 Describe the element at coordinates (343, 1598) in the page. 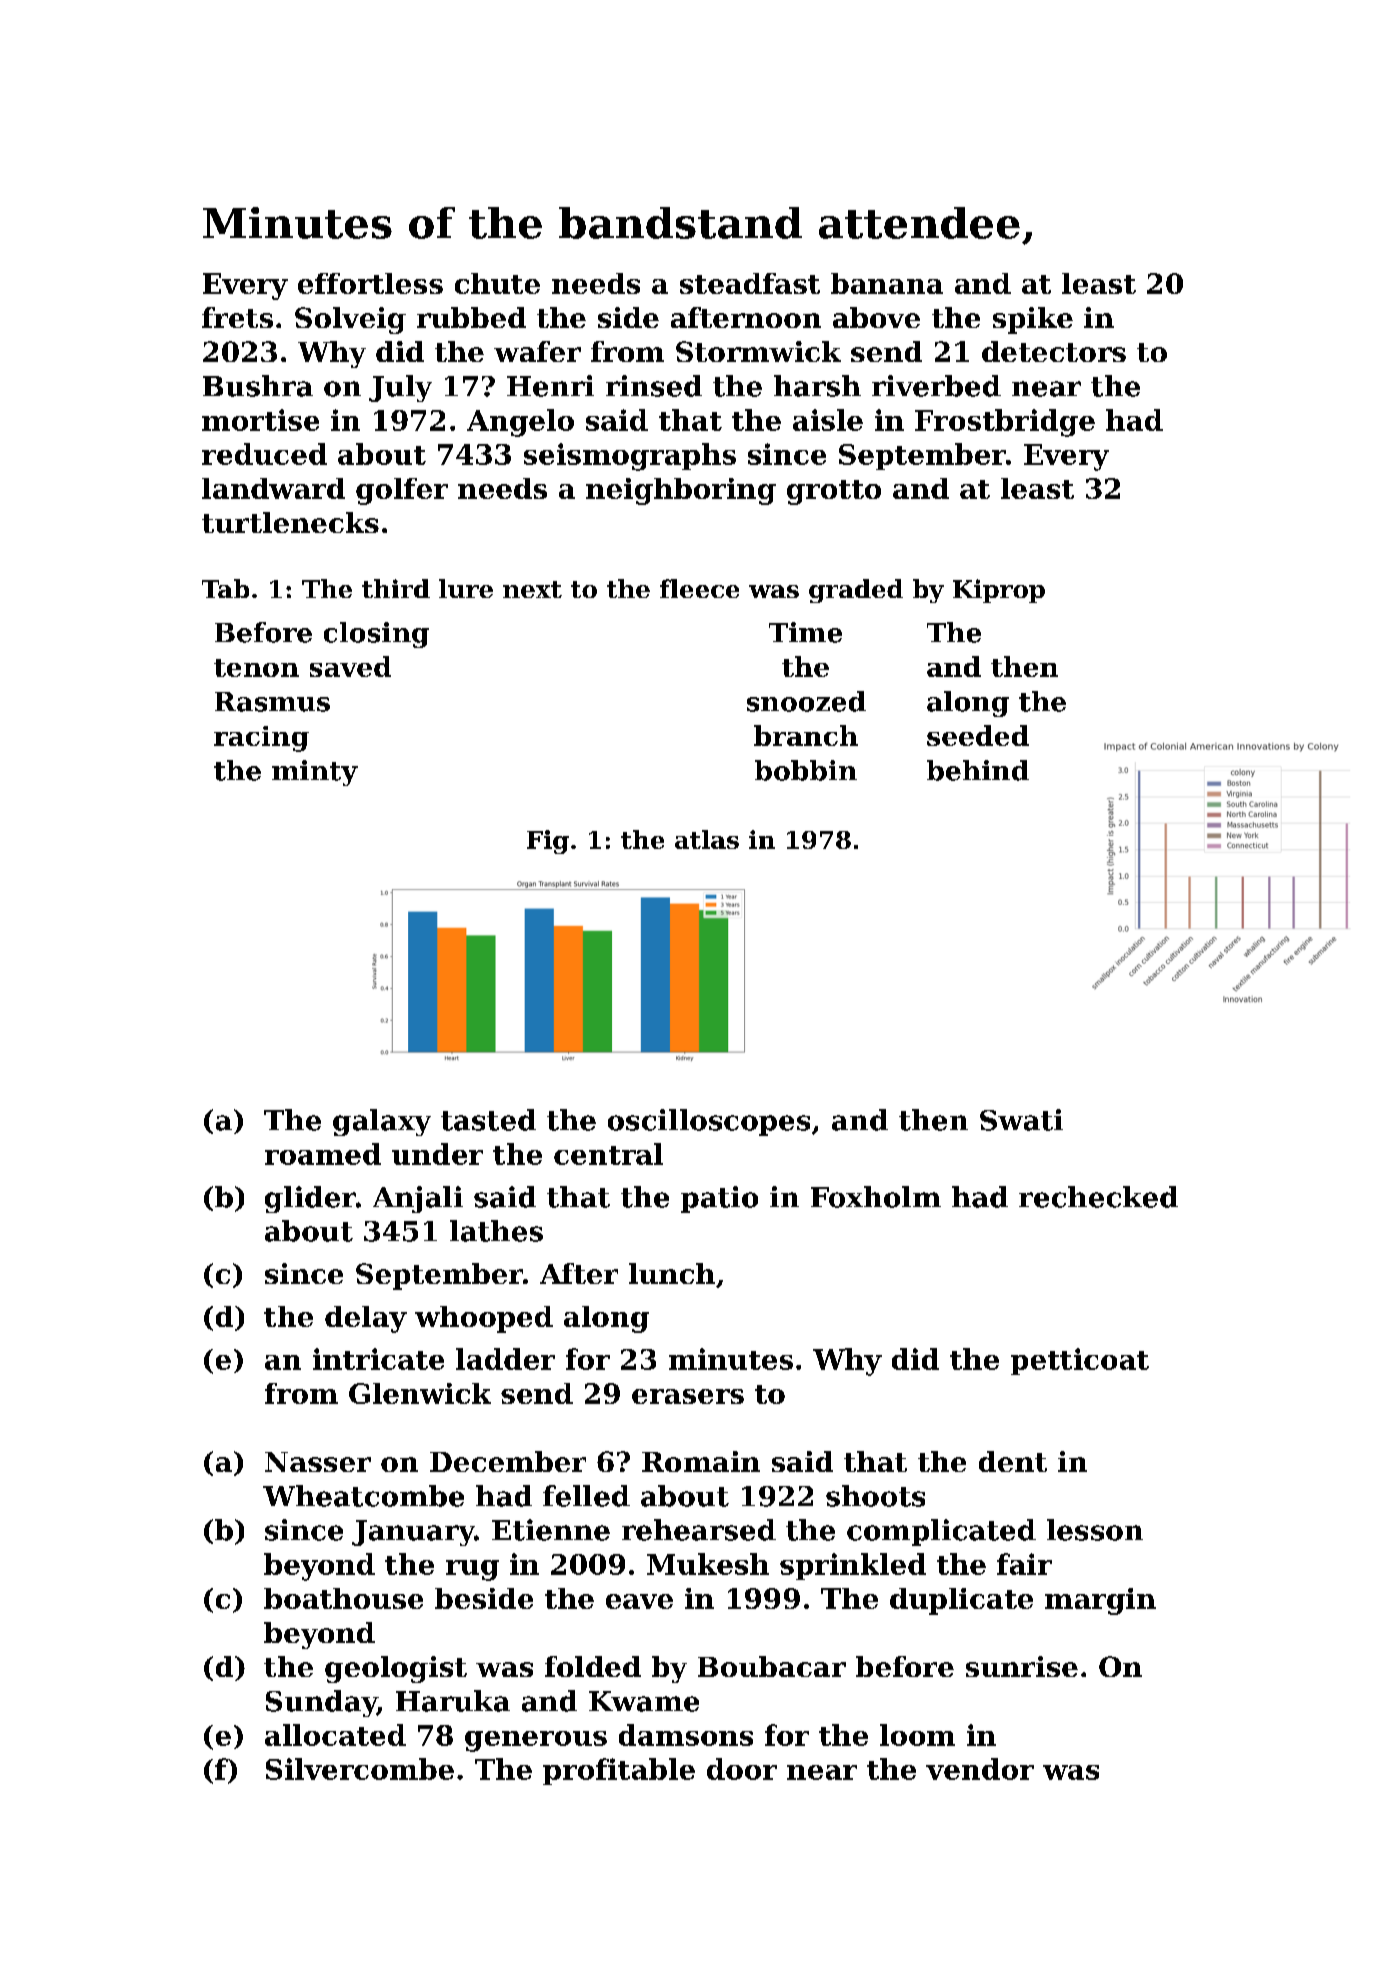

I see `boathouse` at that location.
